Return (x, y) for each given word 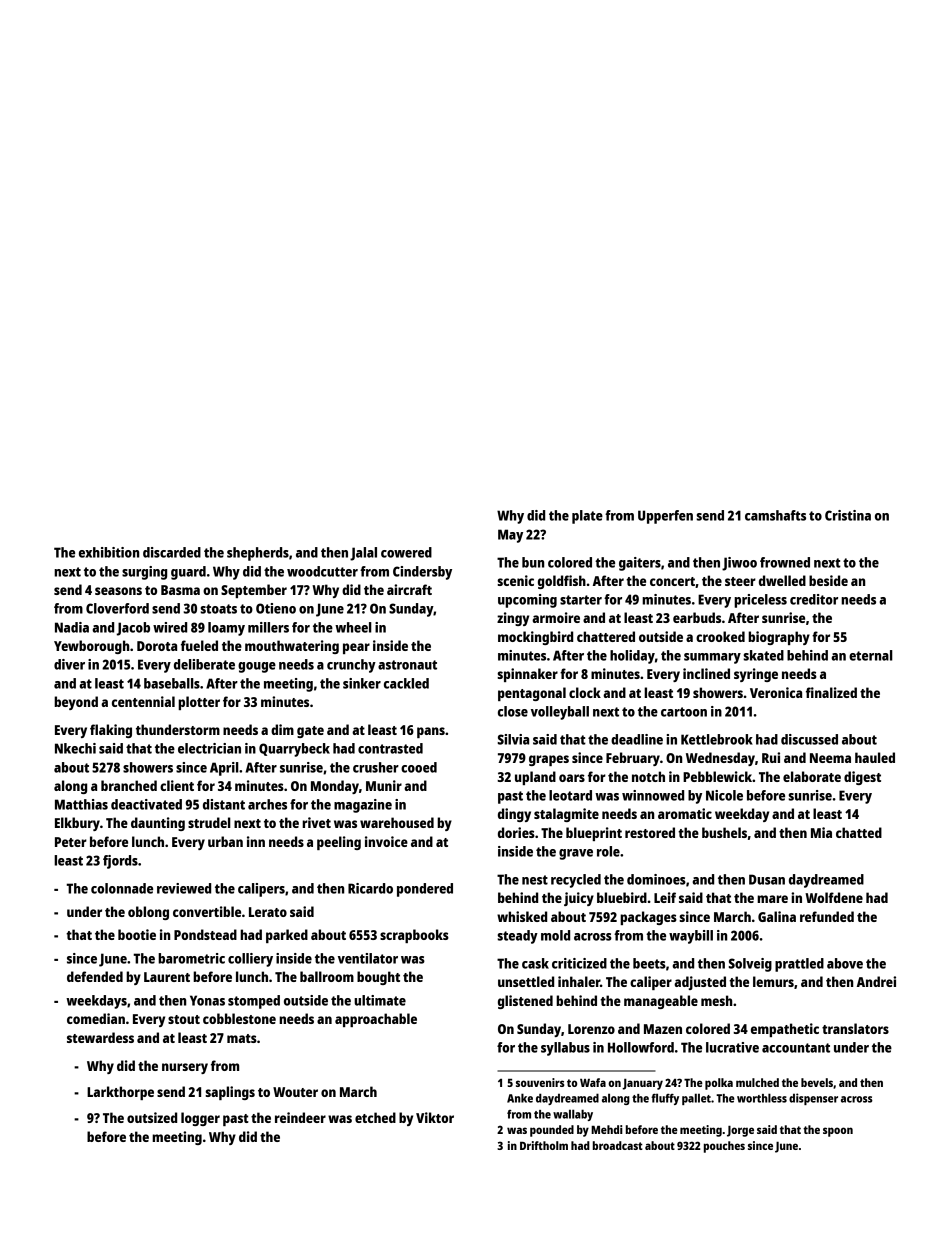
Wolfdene (834, 897)
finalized (831, 692)
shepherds (258, 554)
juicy (579, 899)
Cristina (848, 515)
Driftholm (544, 1145)
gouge (257, 667)
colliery (250, 960)
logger (200, 1119)
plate (587, 517)
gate (310, 732)
